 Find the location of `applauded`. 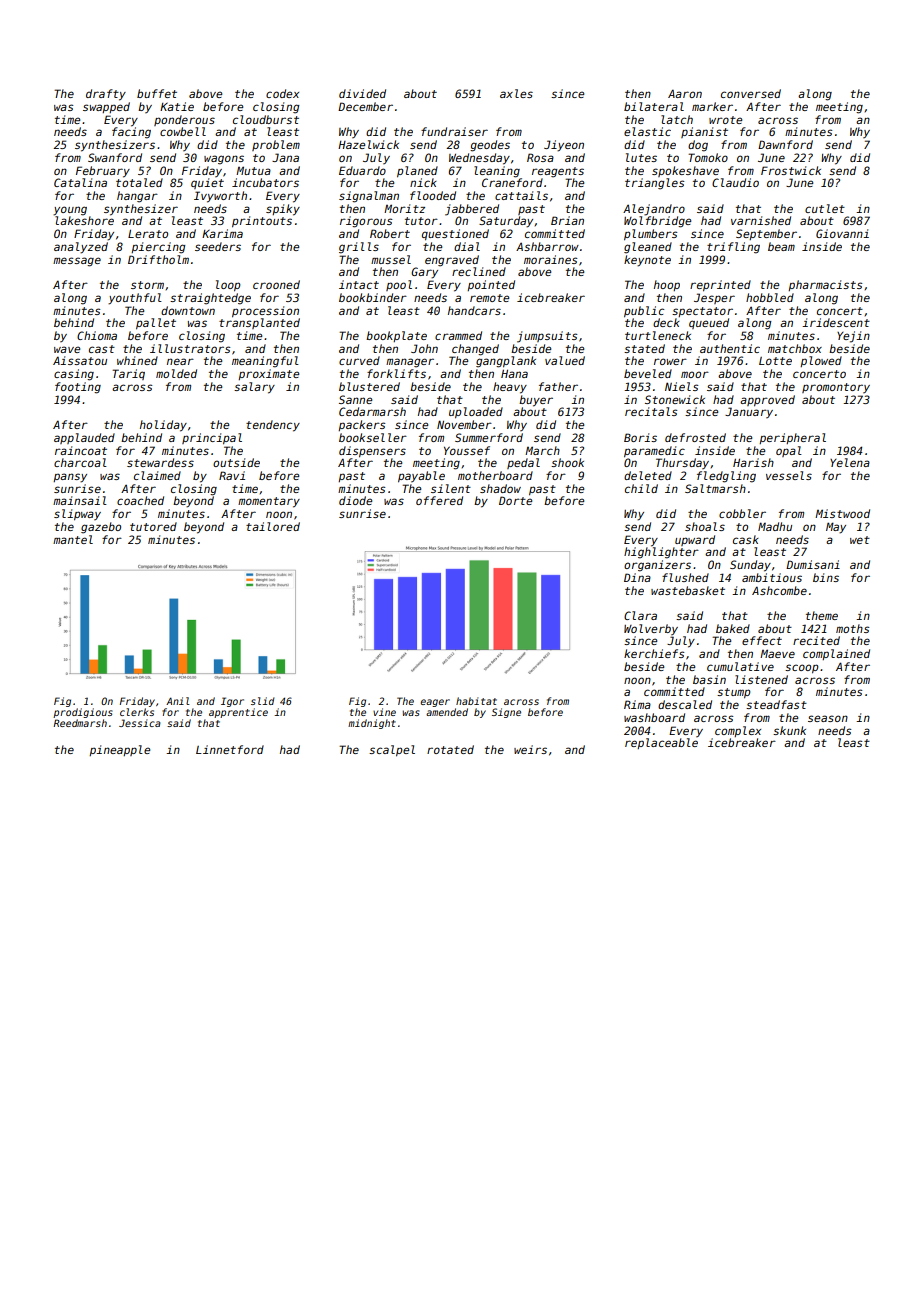

applauded is located at coordinates (84, 438).
